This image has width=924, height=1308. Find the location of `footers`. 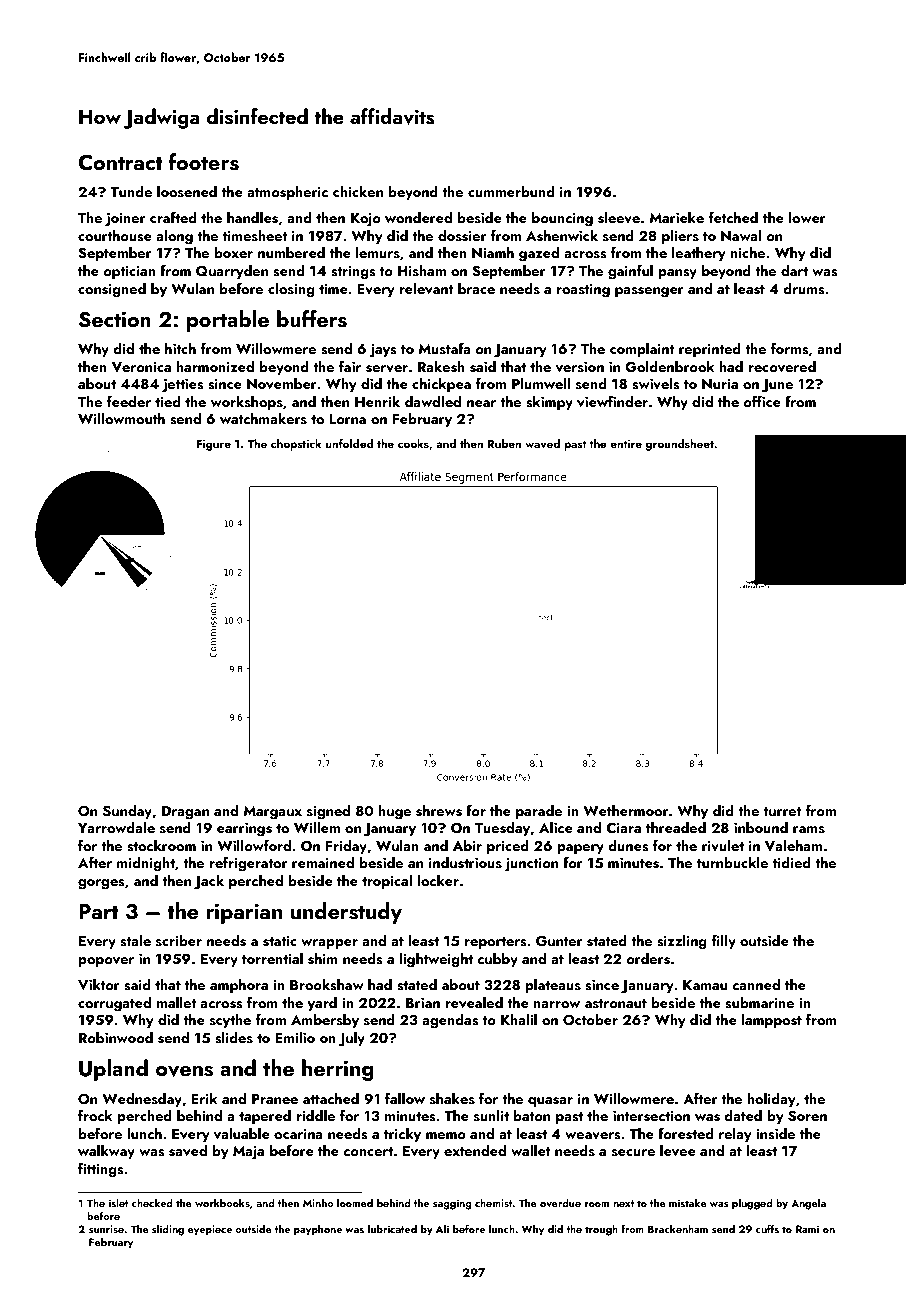

footers is located at coordinates (204, 162).
